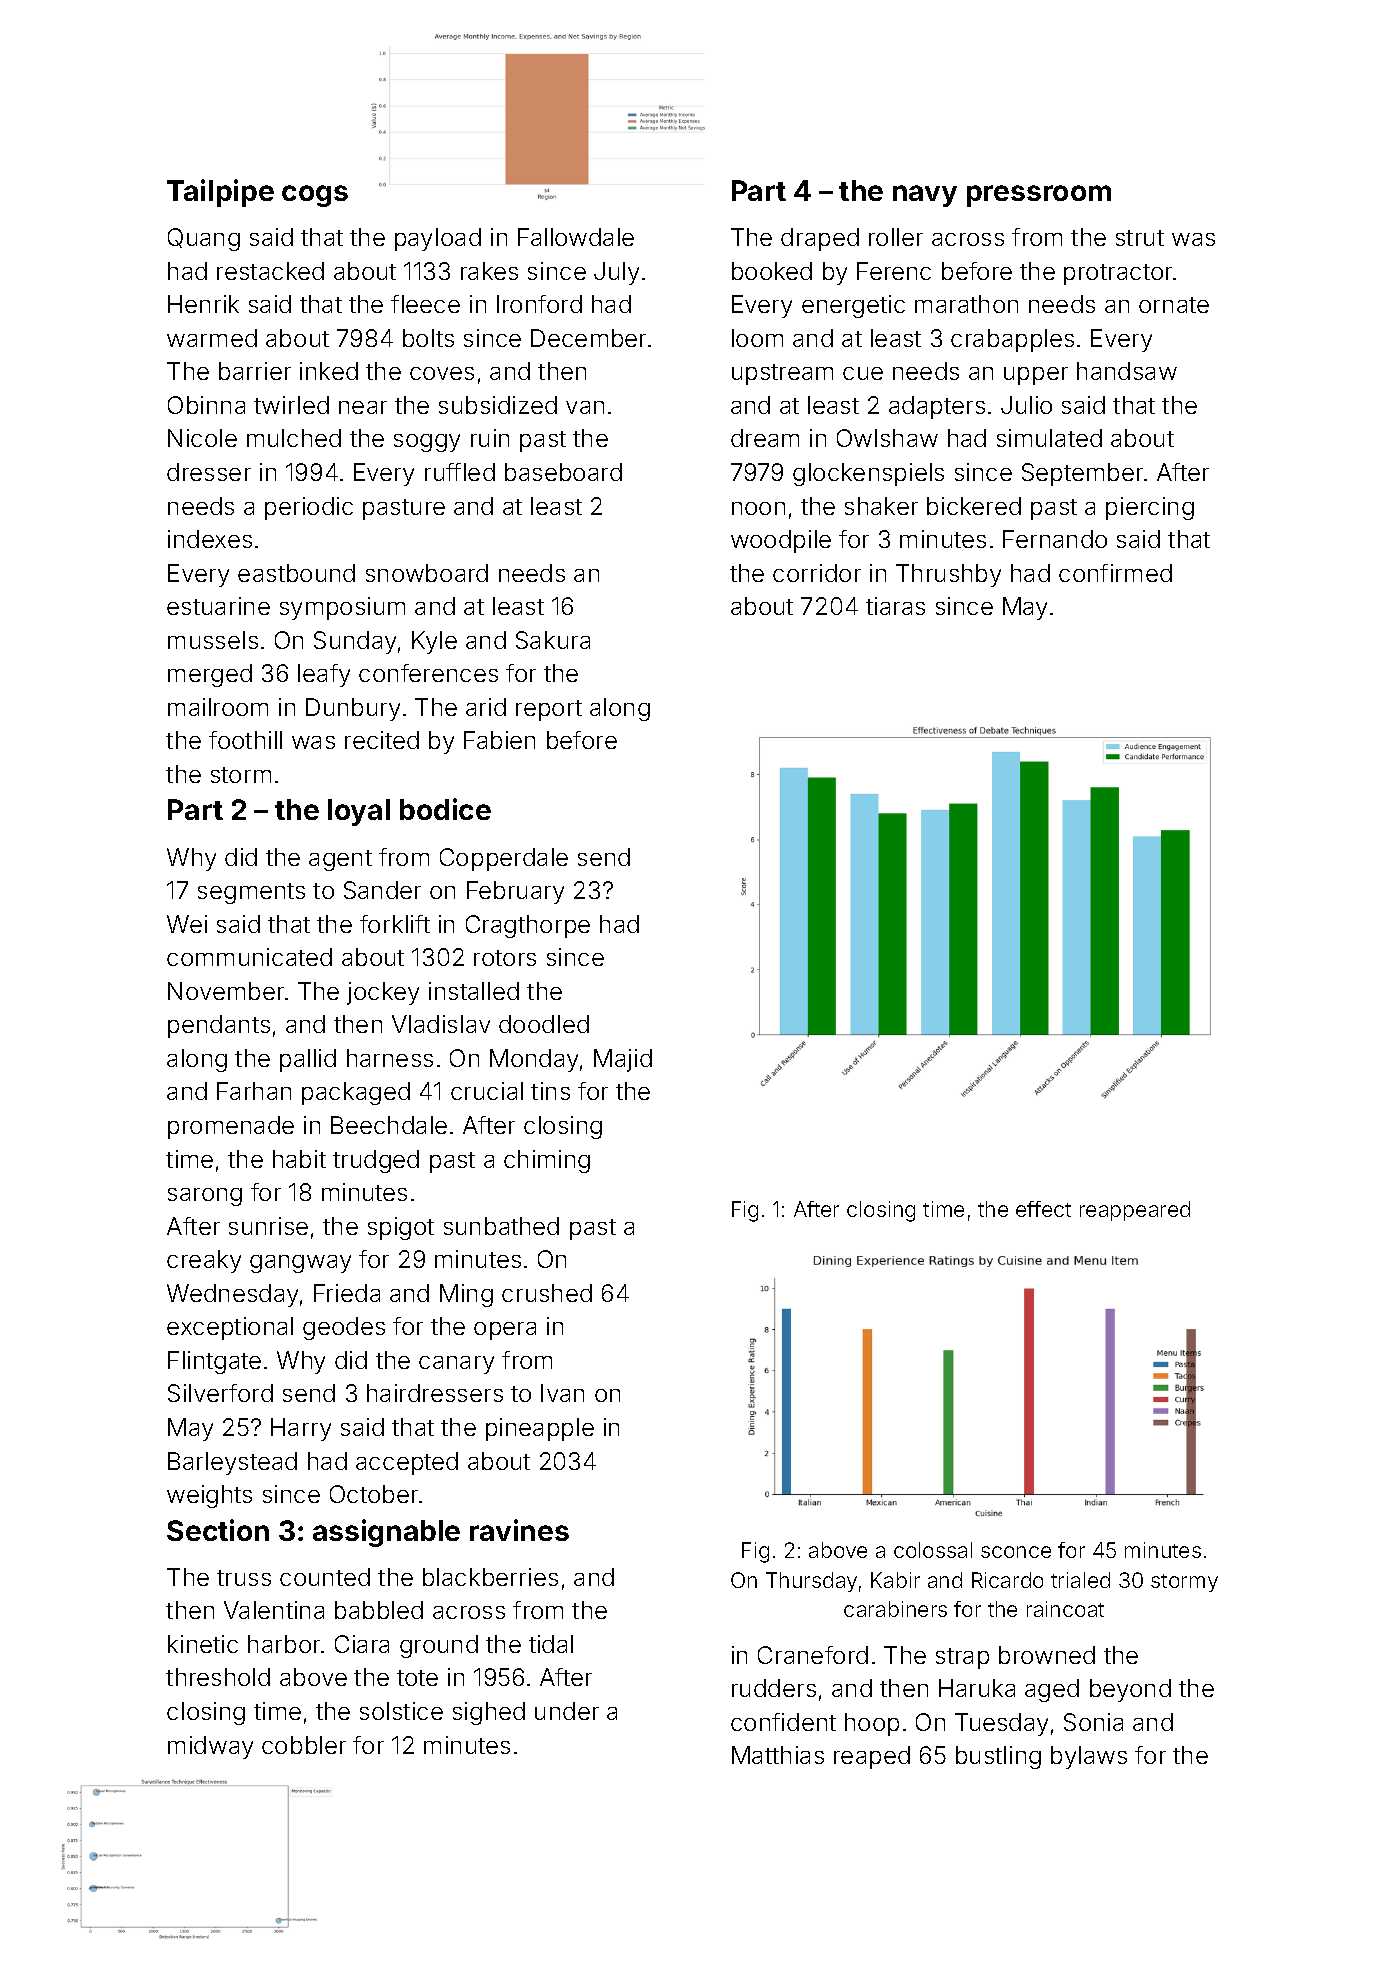 The image size is (1386, 1969). I want to click on cobbler, so click(304, 1745).
